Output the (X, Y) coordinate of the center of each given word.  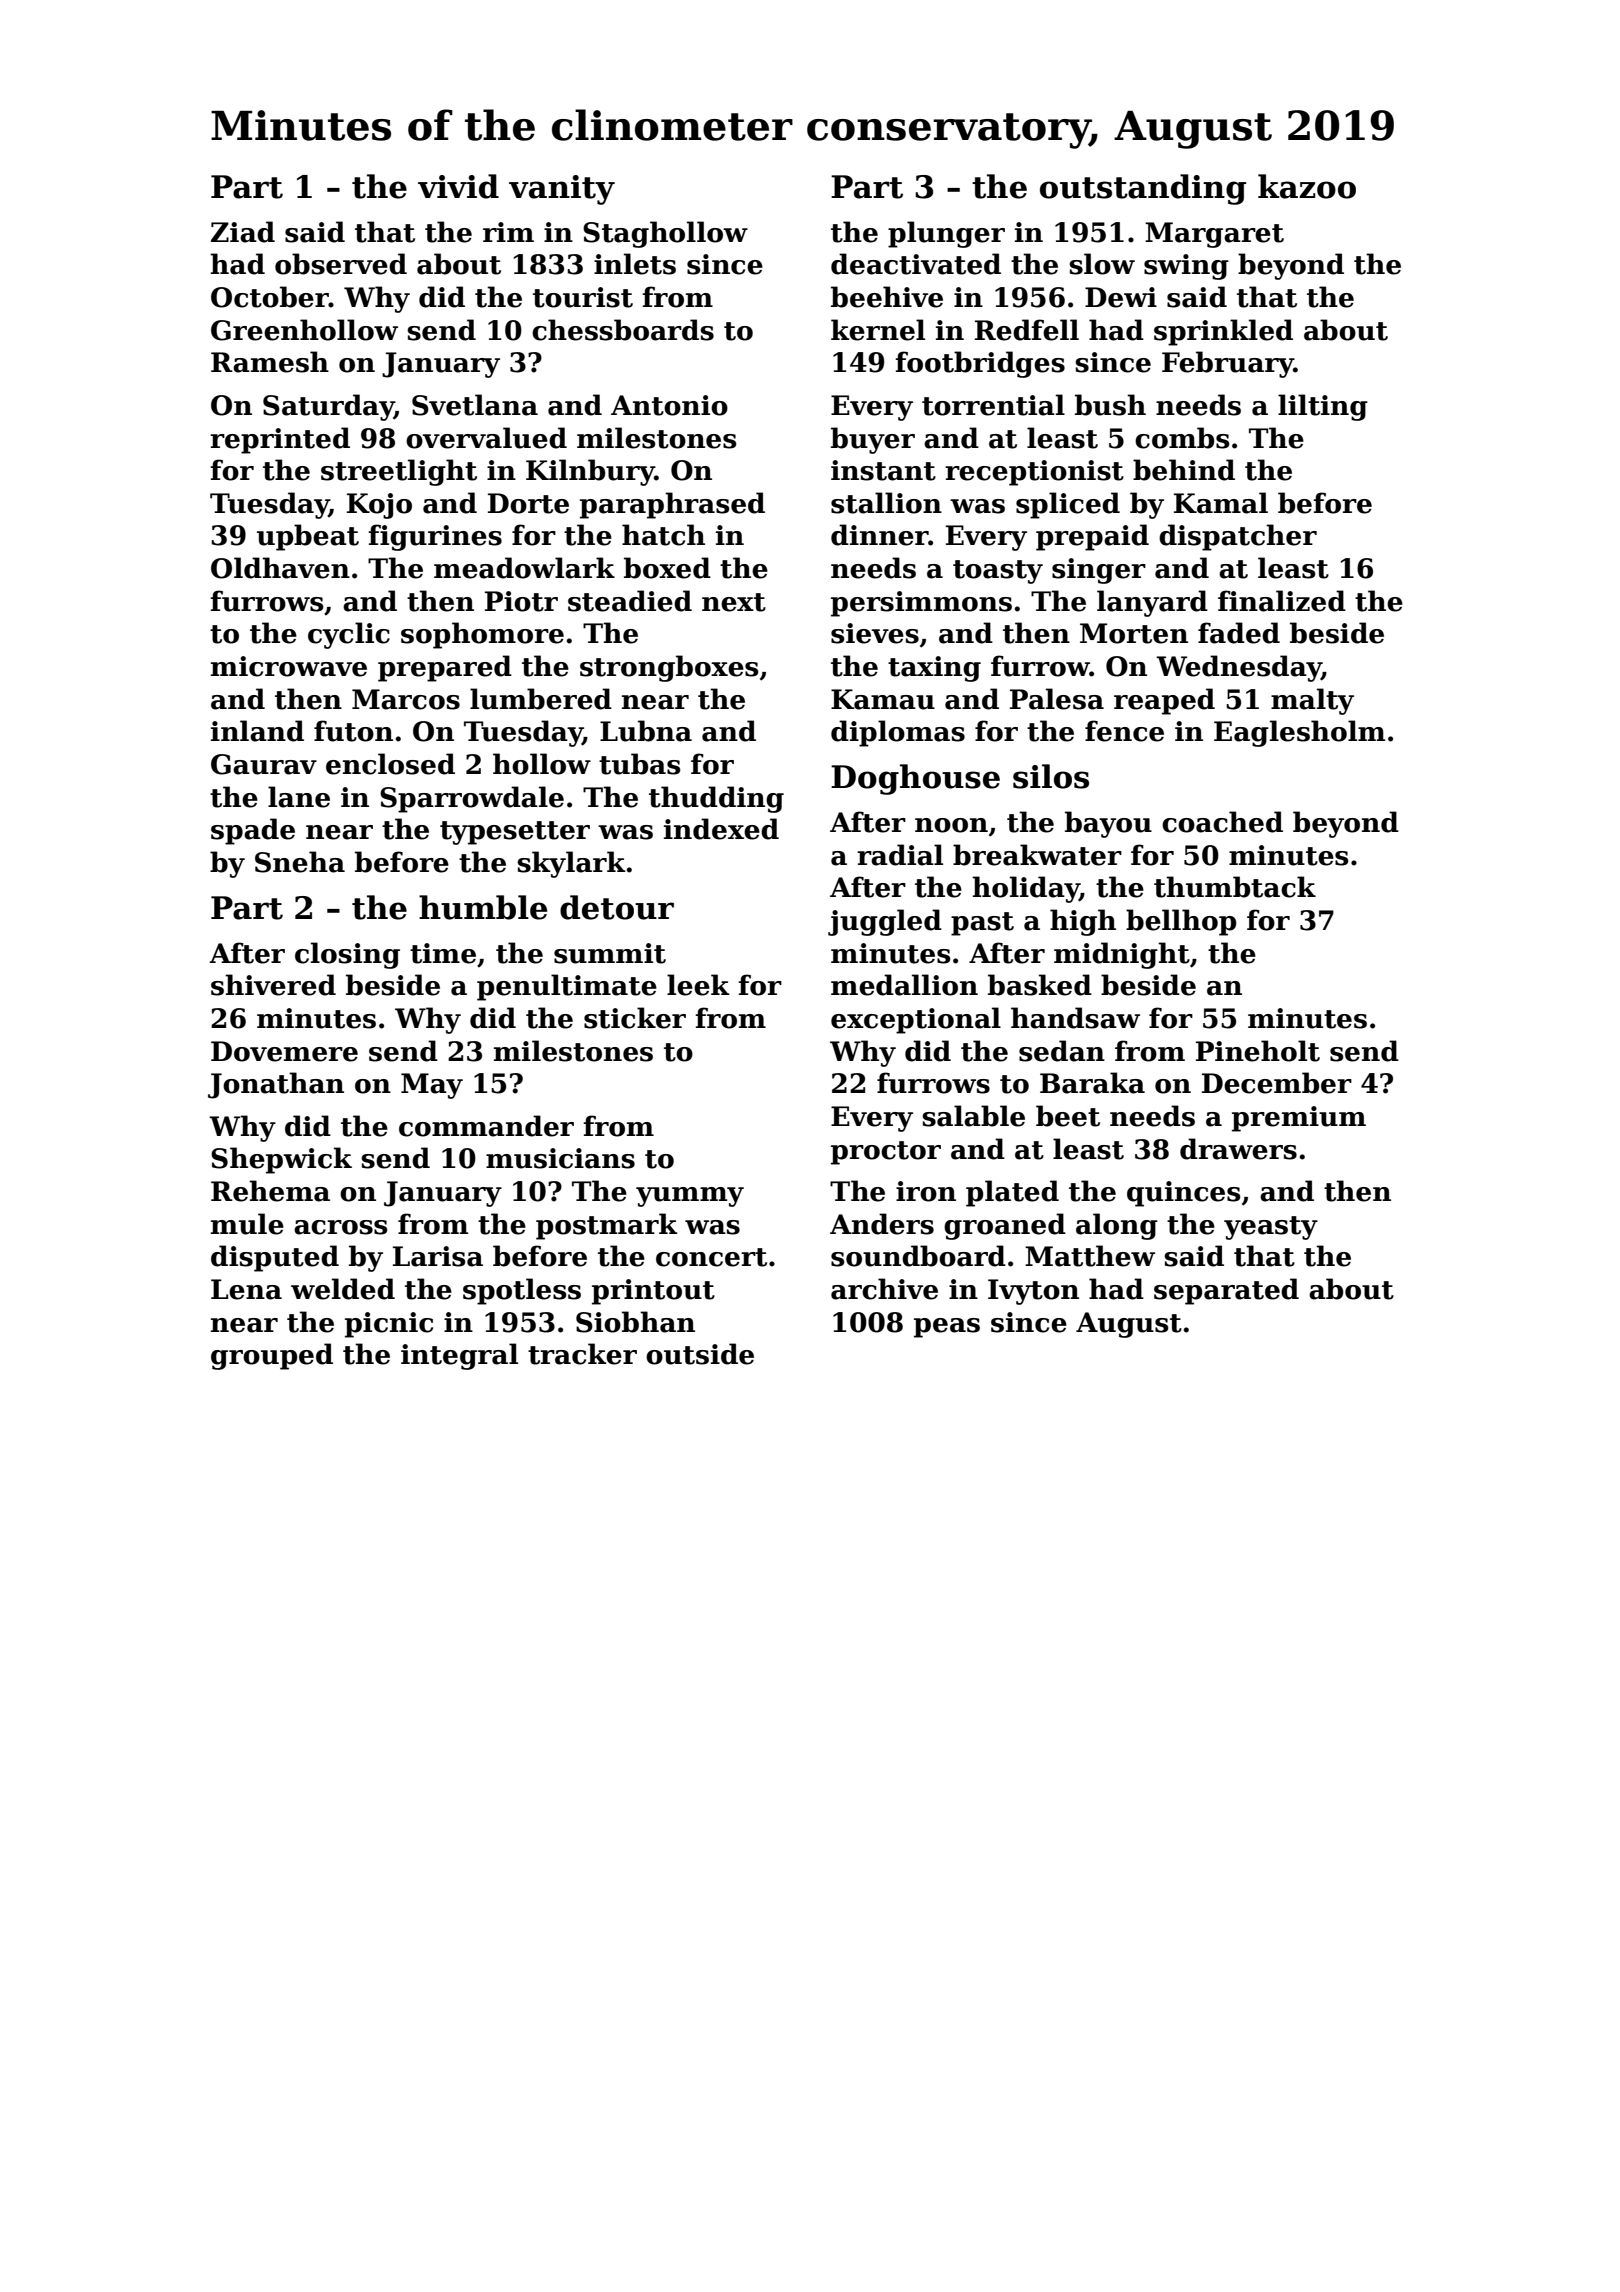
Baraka (1092, 1083)
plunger (946, 234)
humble (483, 907)
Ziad (243, 232)
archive (884, 1289)
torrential (993, 405)
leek (698, 985)
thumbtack (1235, 887)
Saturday (328, 407)
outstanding (1143, 189)
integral (459, 1356)
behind (1184, 470)
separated (1226, 1291)
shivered (273, 985)
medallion (904, 985)
